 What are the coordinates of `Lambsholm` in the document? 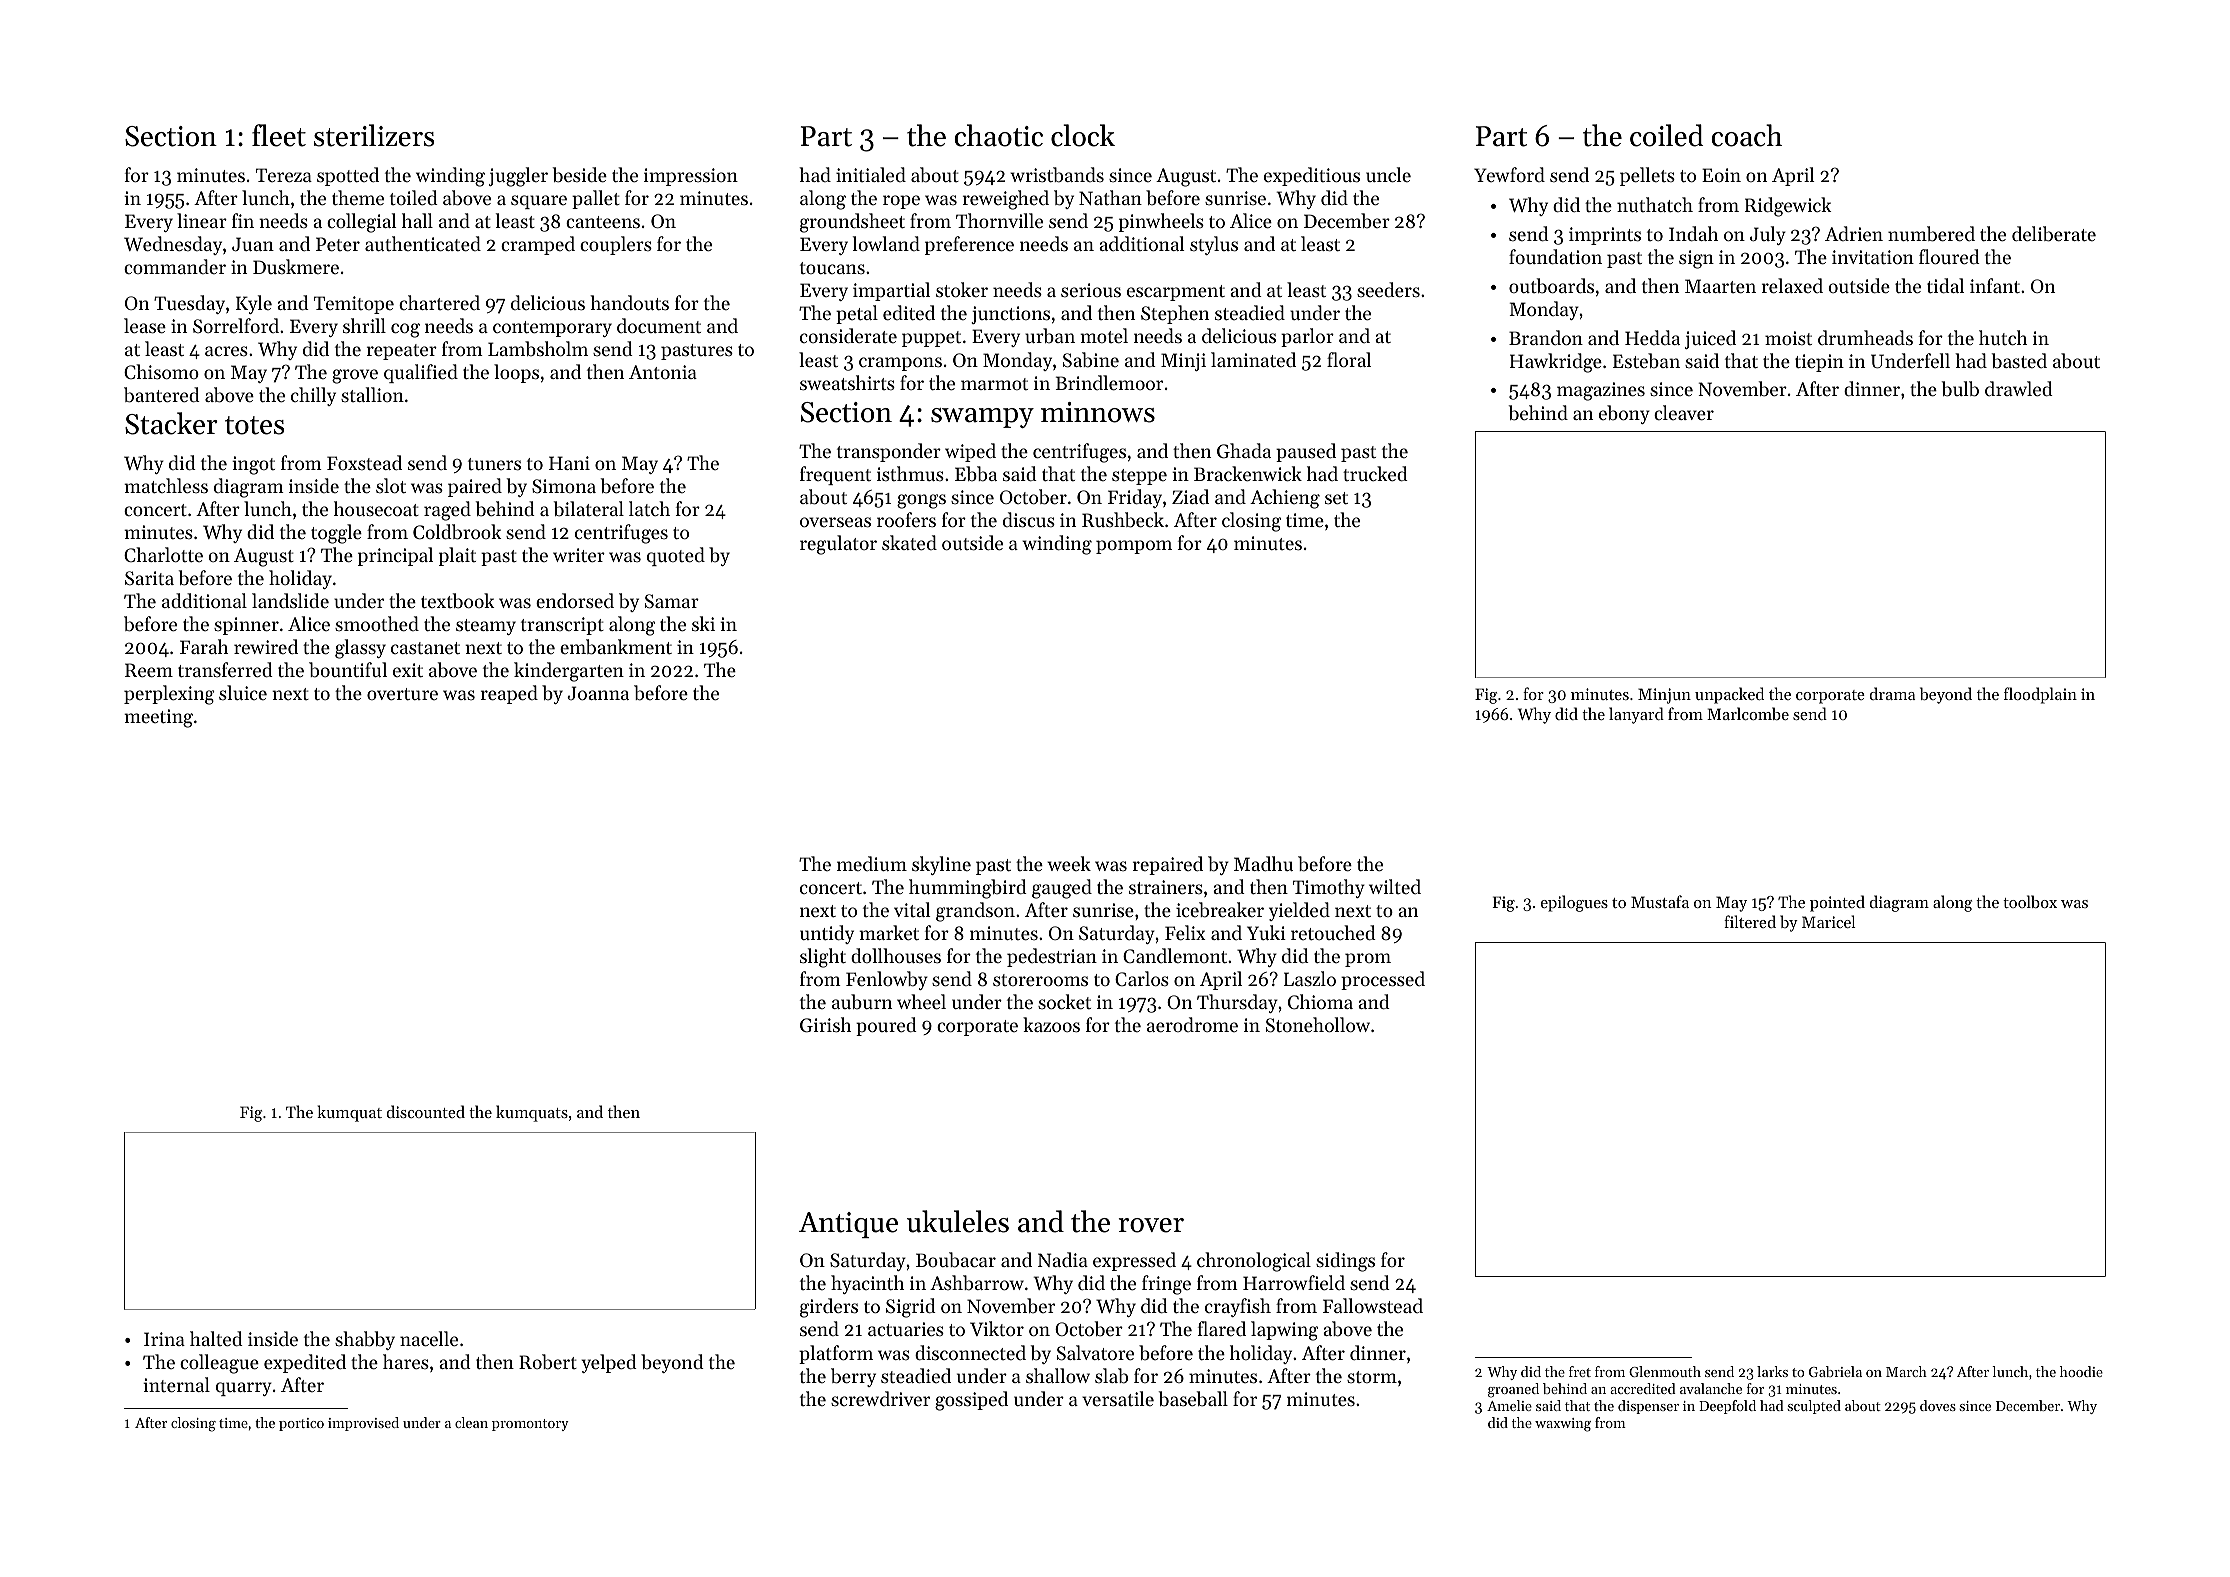 It's located at (538, 348).
